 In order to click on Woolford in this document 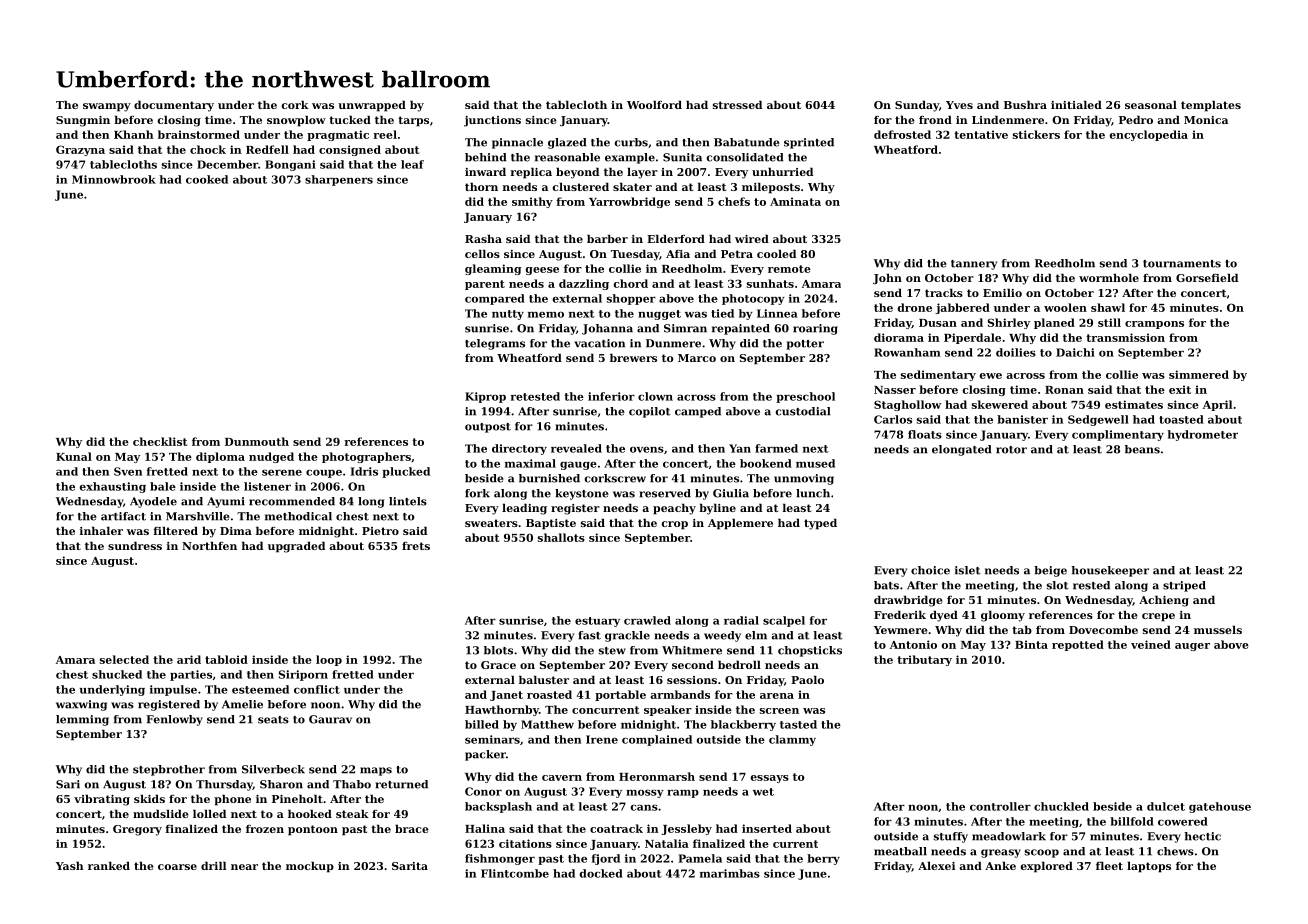, I will do `click(654, 104)`.
